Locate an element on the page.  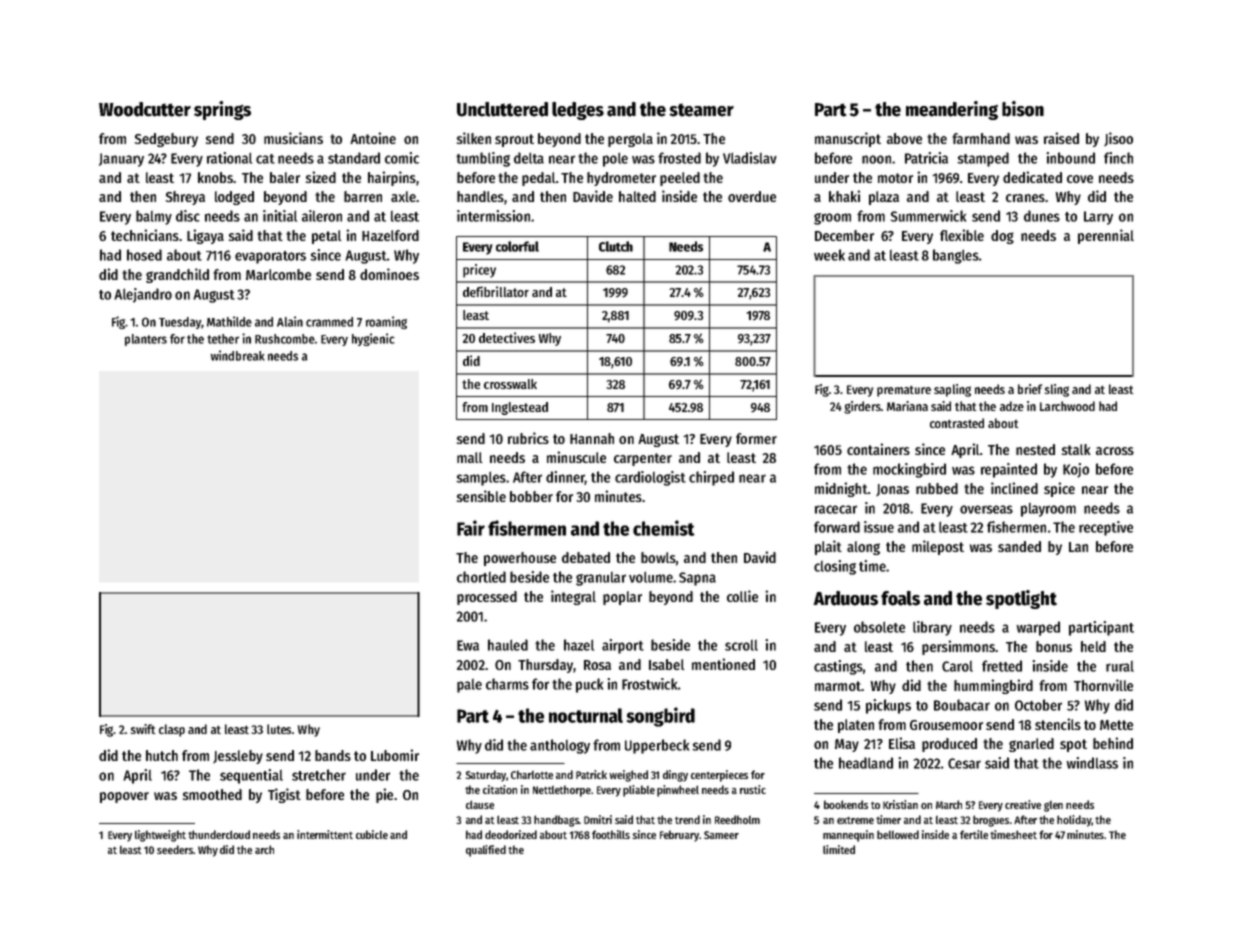
springs is located at coordinates (222, 110).
